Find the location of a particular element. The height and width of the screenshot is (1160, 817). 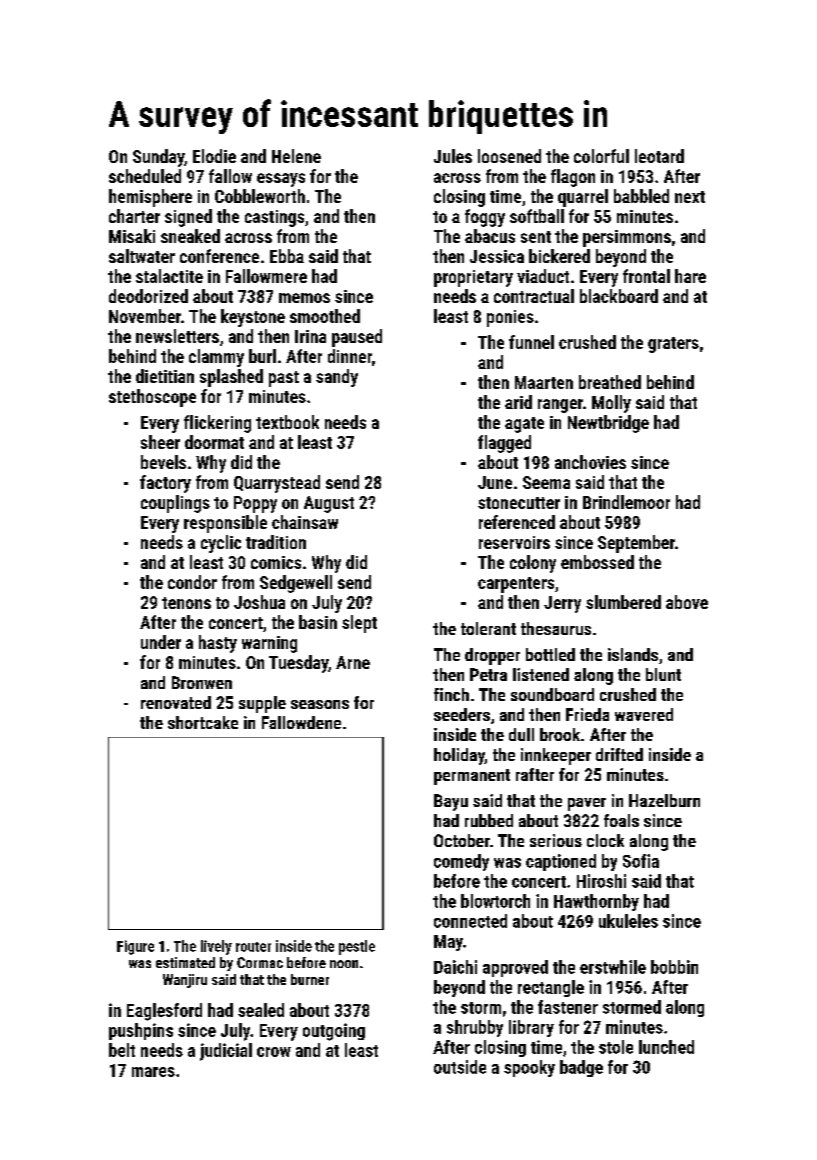

seasons is located at coordinates (320, 704).
